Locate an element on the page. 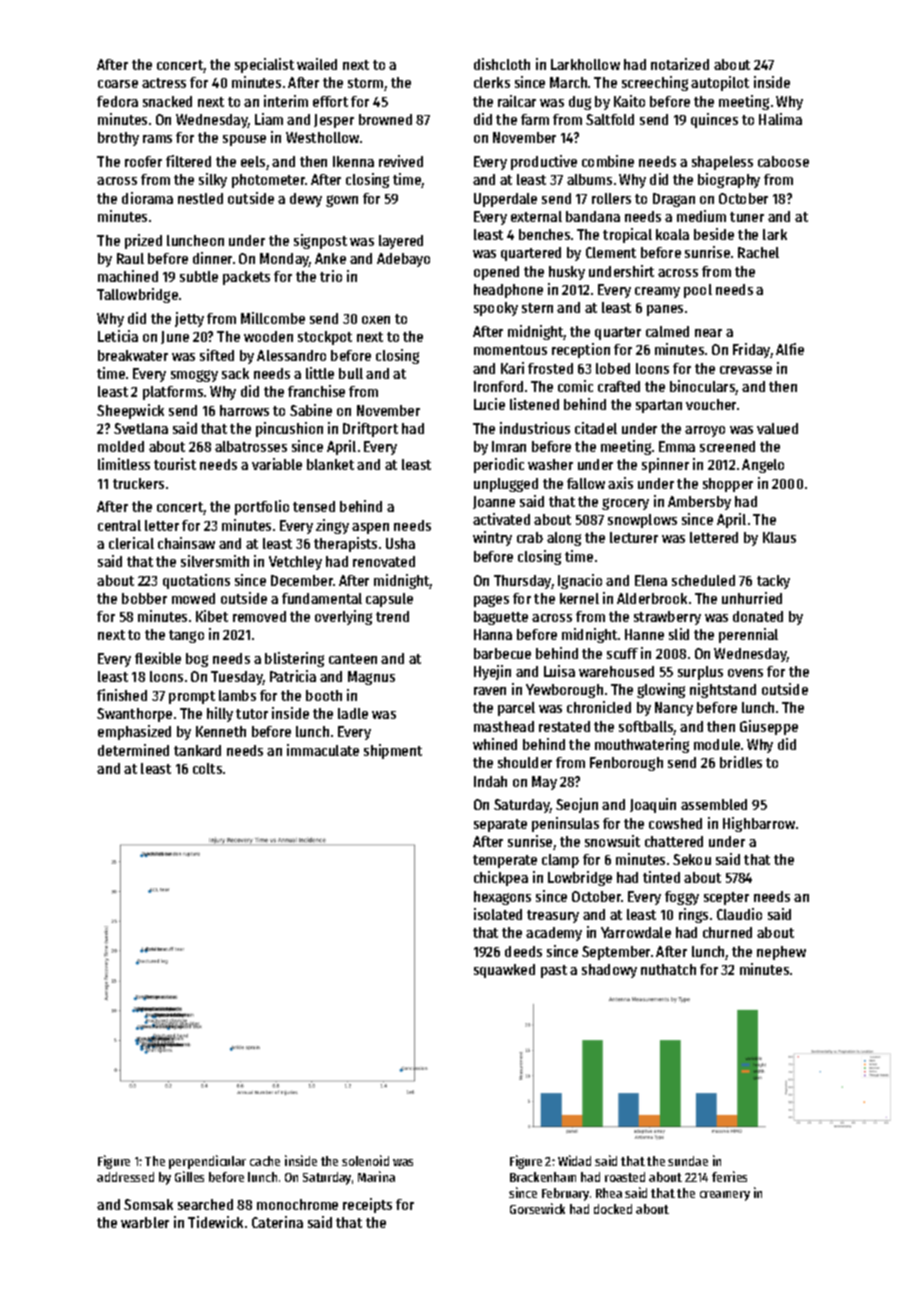 This image has height=1316, width=908. lambs is located at coordinates (237, 695).
